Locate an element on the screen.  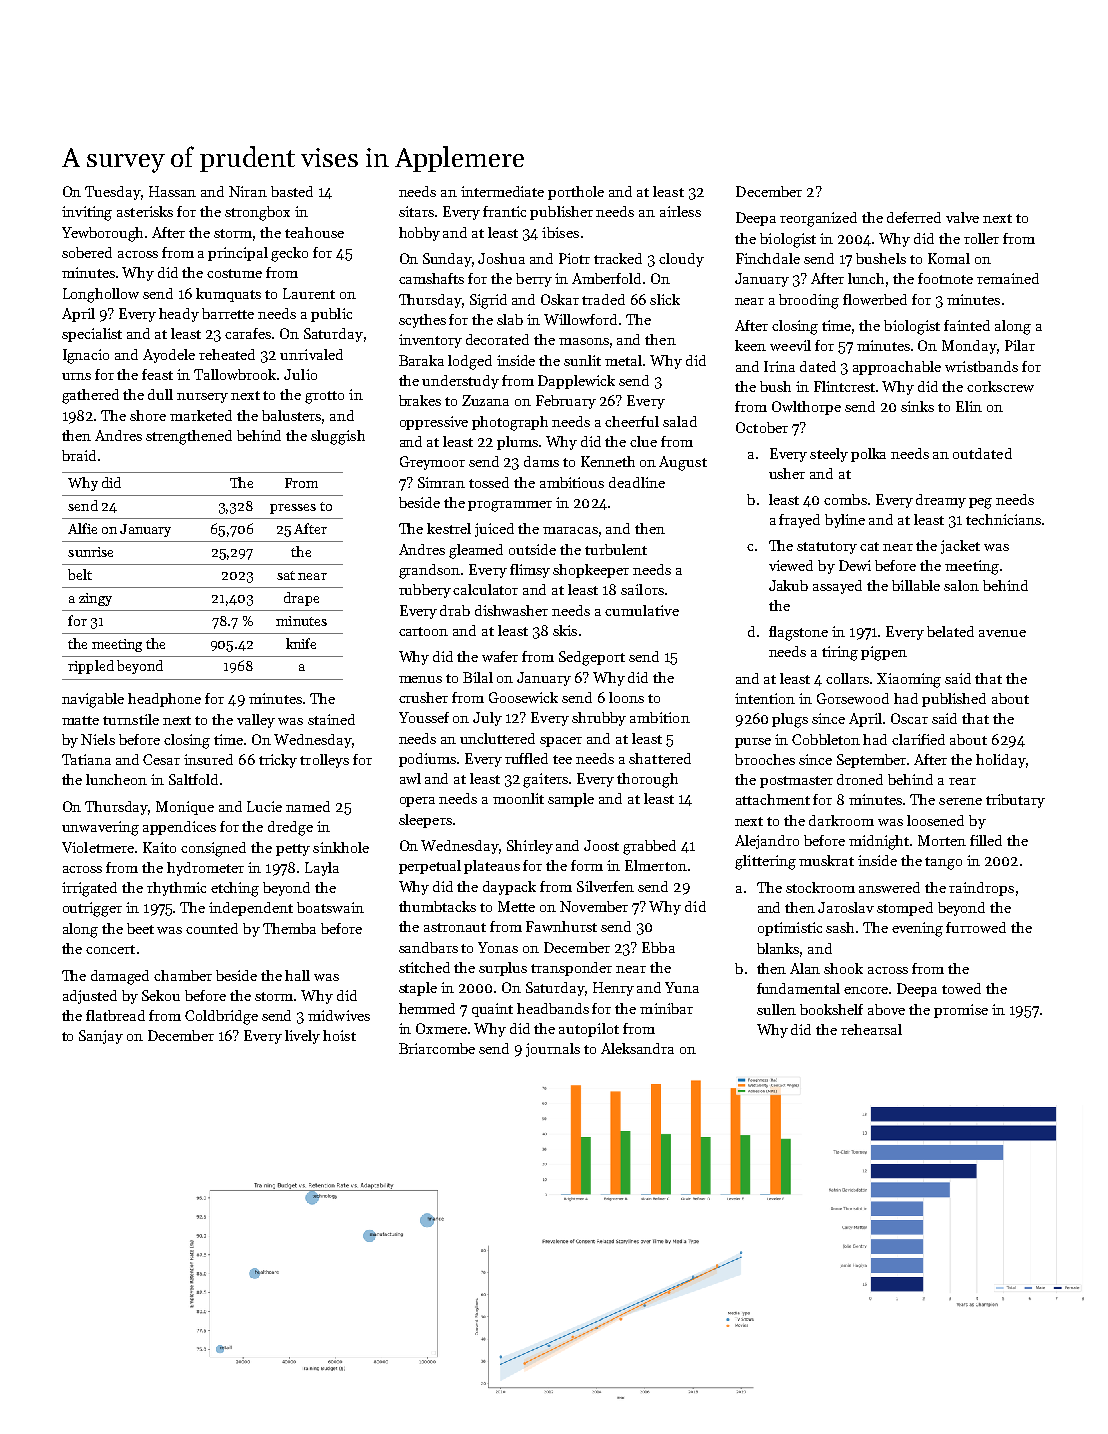
muskrat is located at coordinates (826, 860).
